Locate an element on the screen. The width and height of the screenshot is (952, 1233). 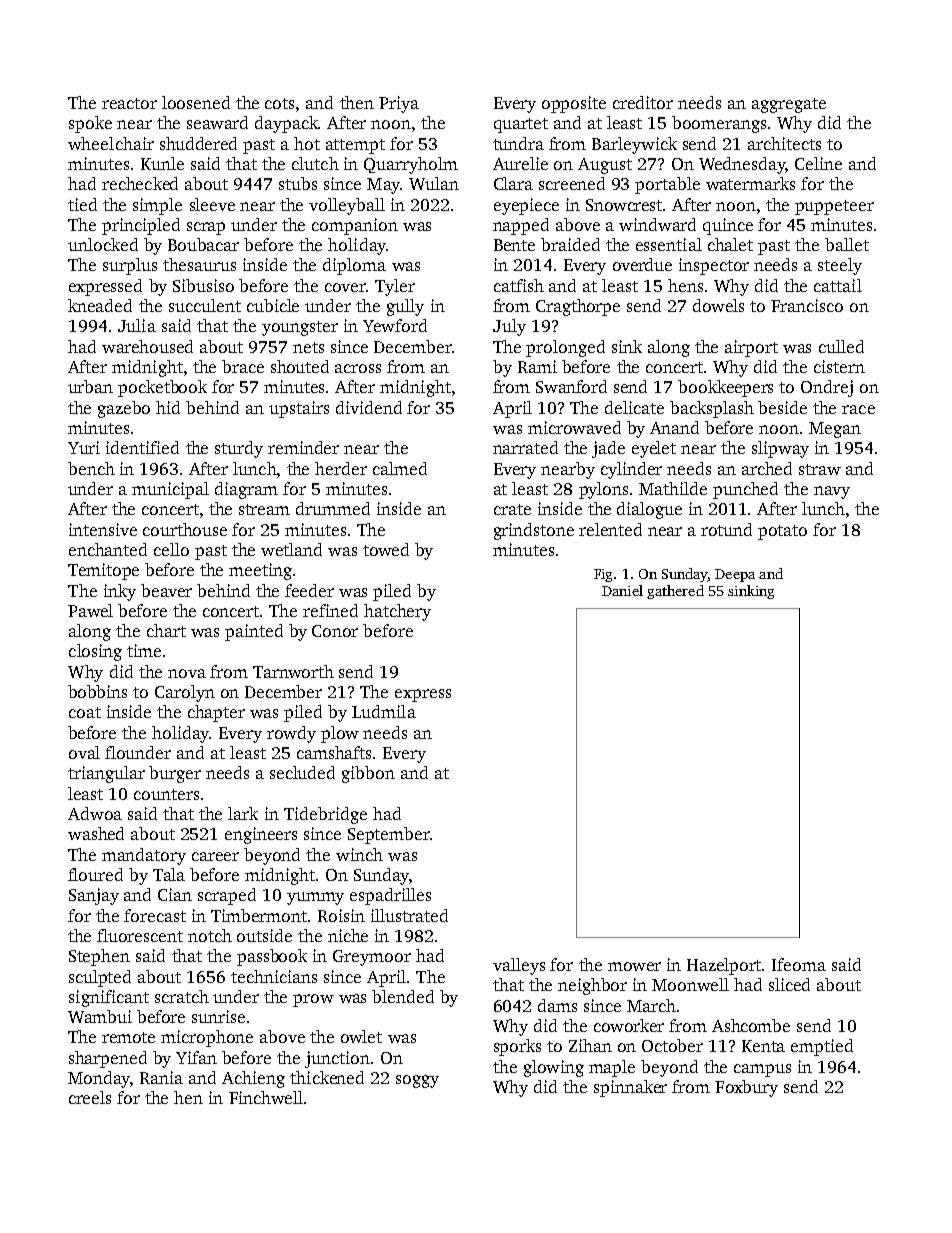
creels is located at coordinates (90, 1097).
